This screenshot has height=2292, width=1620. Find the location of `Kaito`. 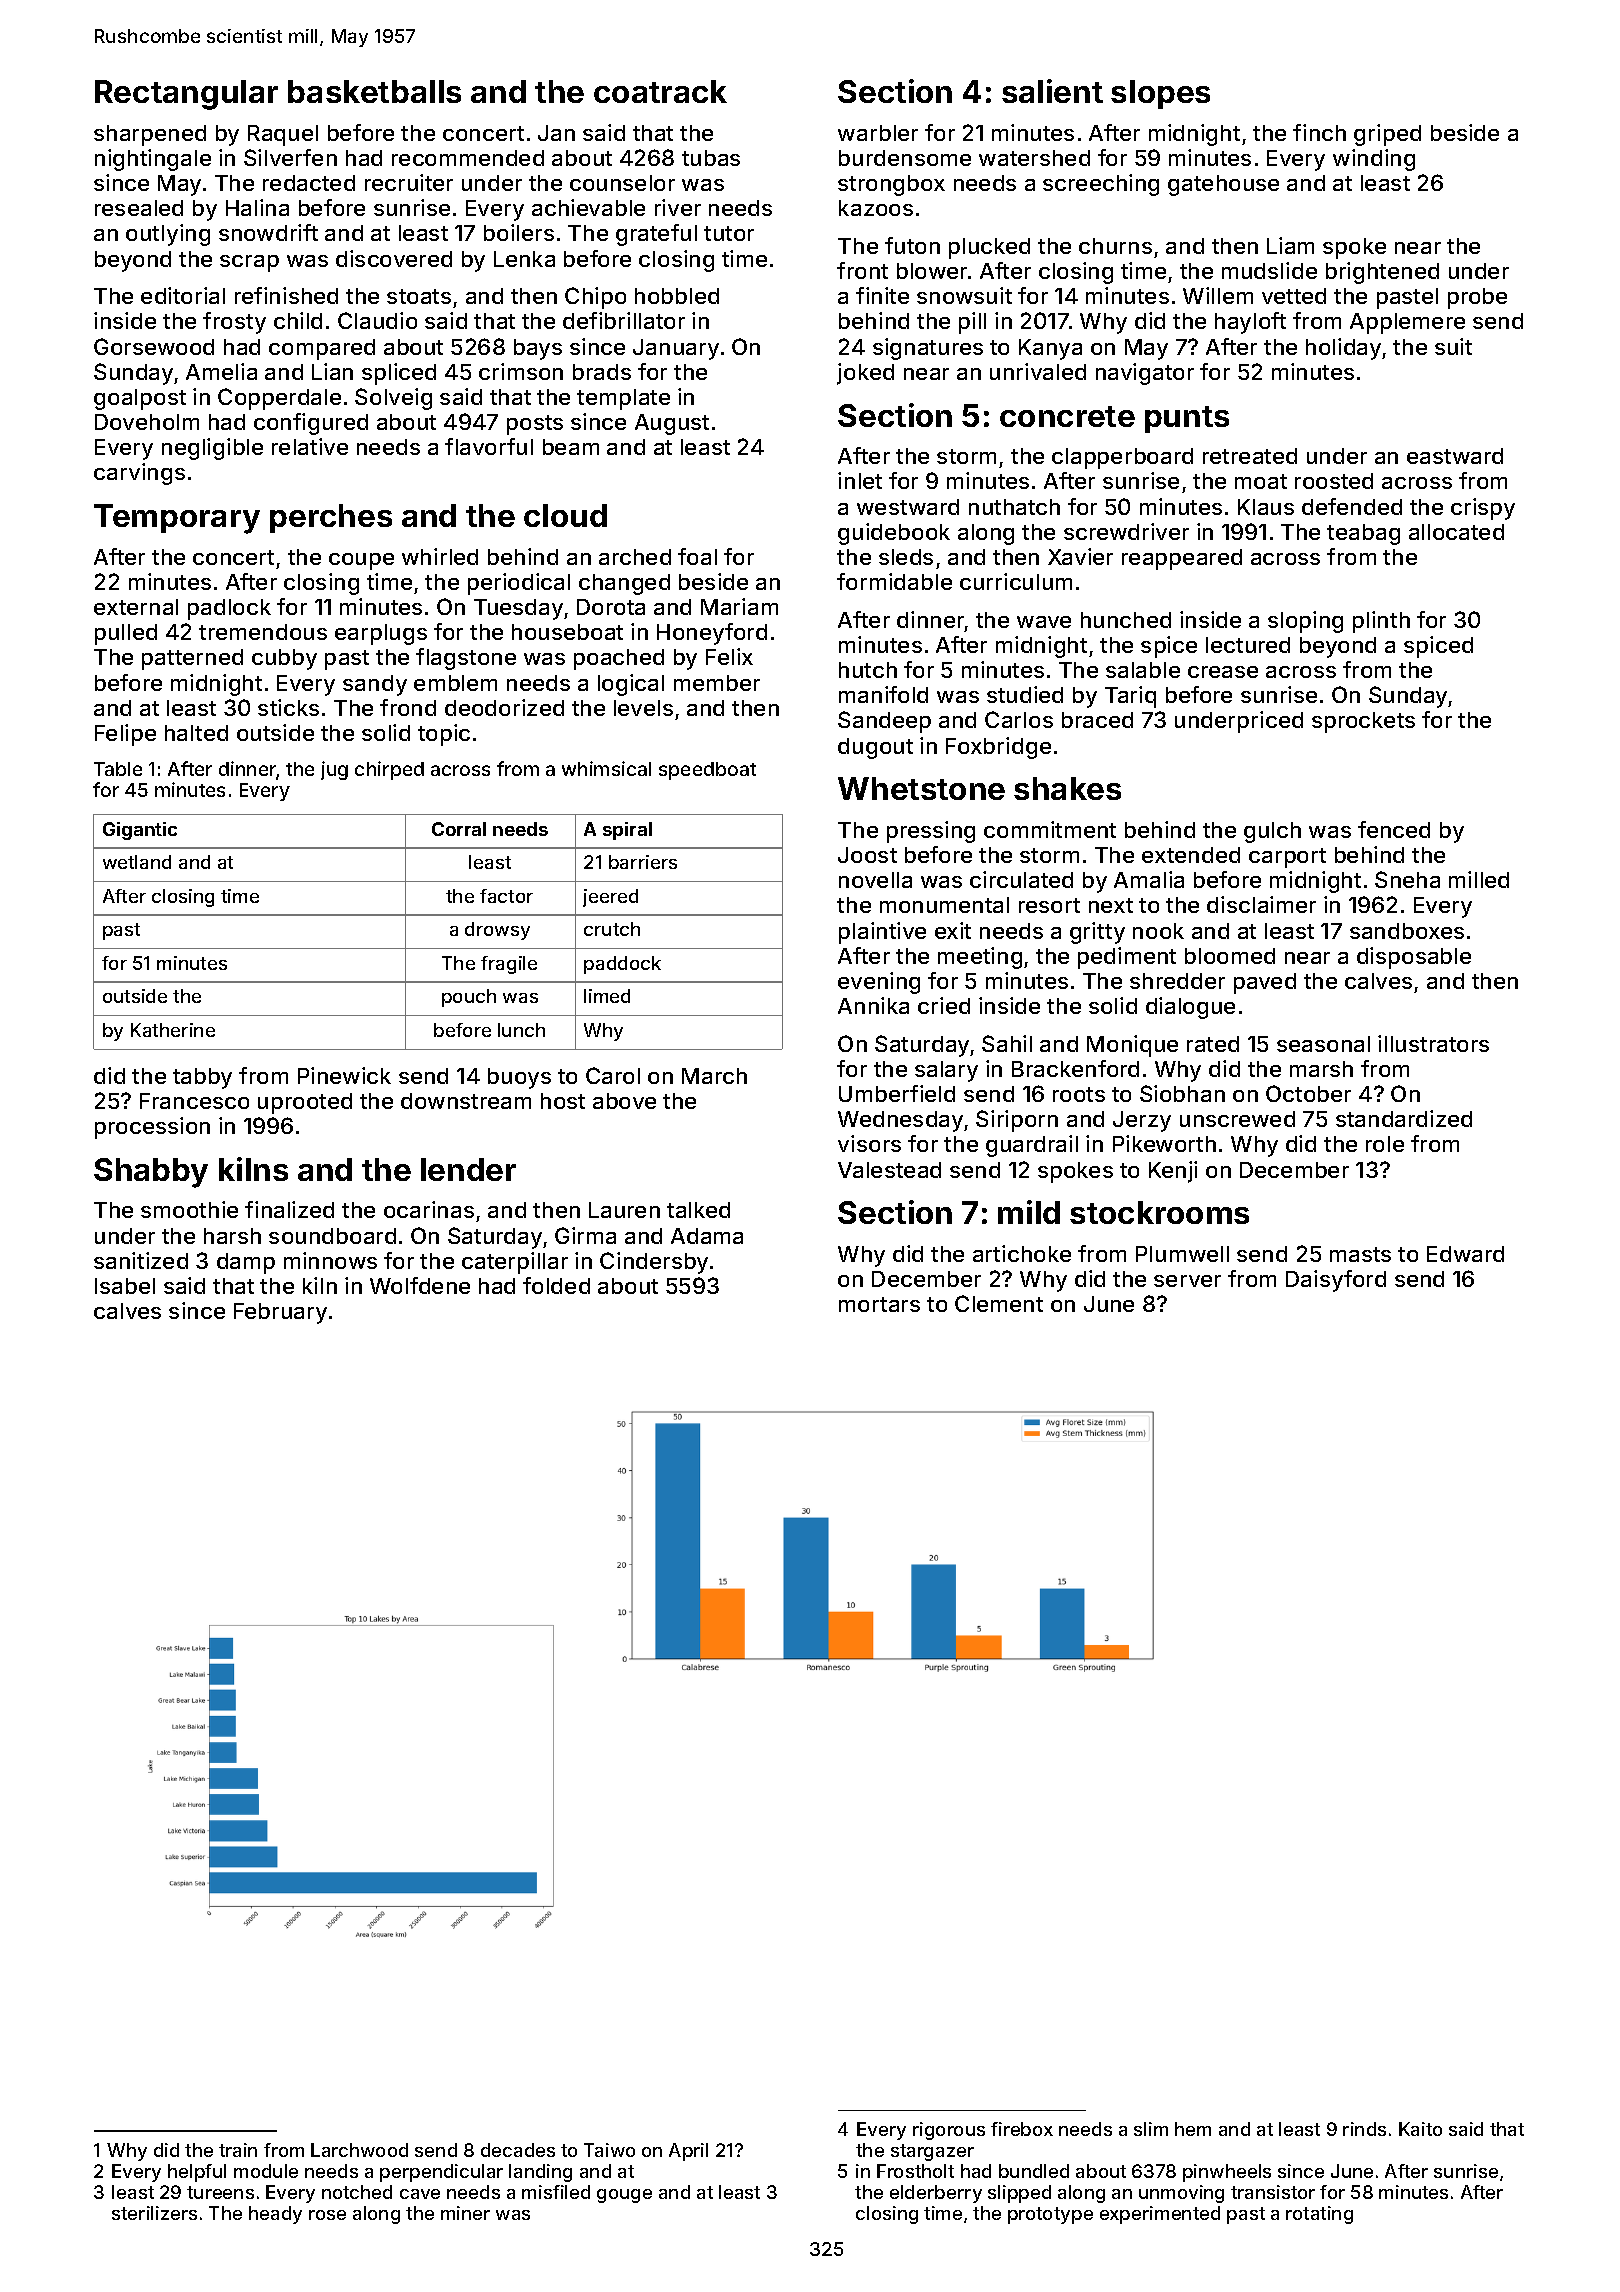

Kaito is located at coordinates (1420, 2129).
